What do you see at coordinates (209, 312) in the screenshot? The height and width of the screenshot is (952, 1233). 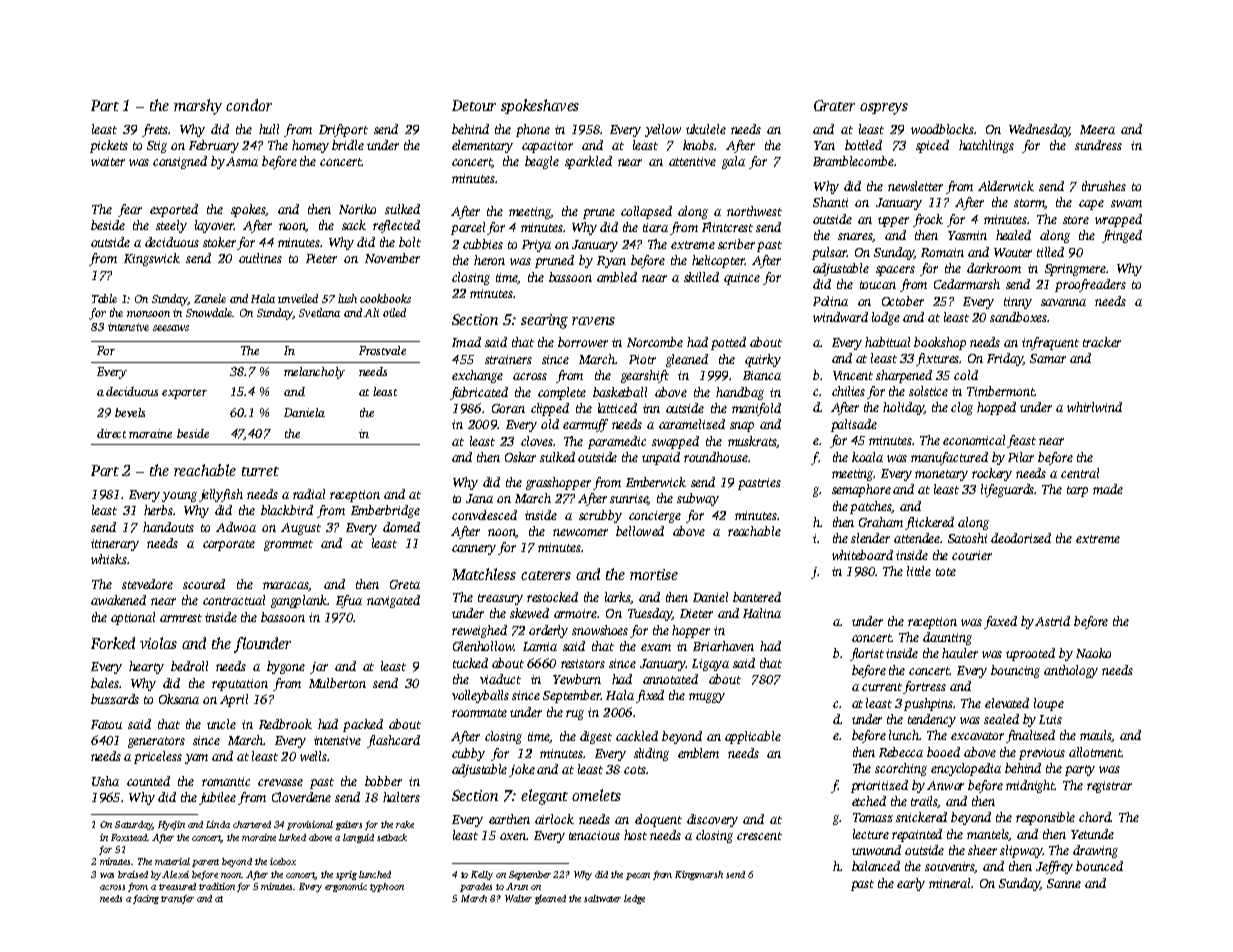 I see `Snowdale` at bounding box center [209, 312].
